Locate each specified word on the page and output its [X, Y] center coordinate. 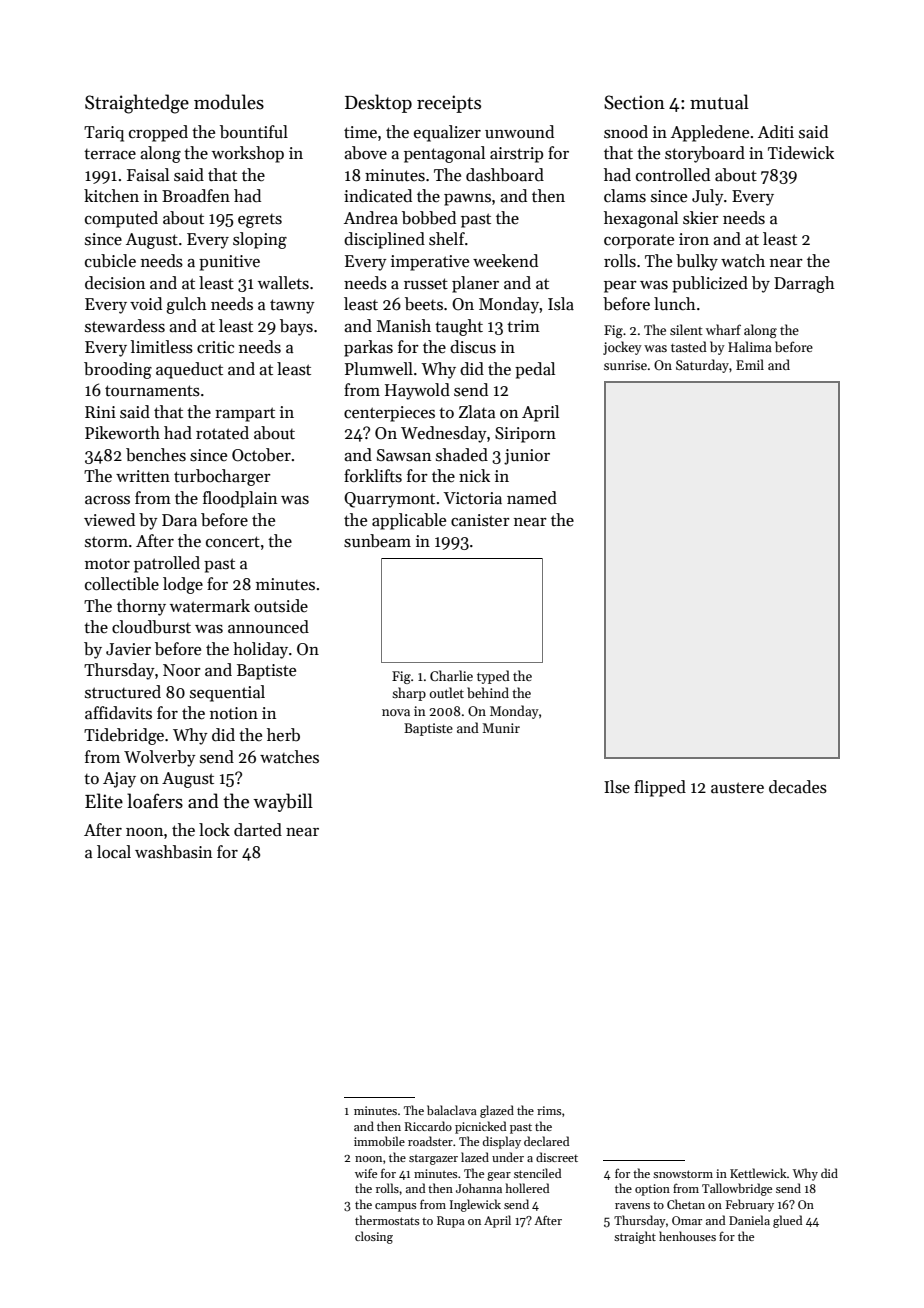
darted [258, 830]
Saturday [702, 366]
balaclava [452, 1110]
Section [634, 102]
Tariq [104, 134]
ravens [632, 1206]
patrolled [167, 564]
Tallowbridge [737, 1189]
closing [374, 1237]
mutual [719, 102]
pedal [535, 370]
